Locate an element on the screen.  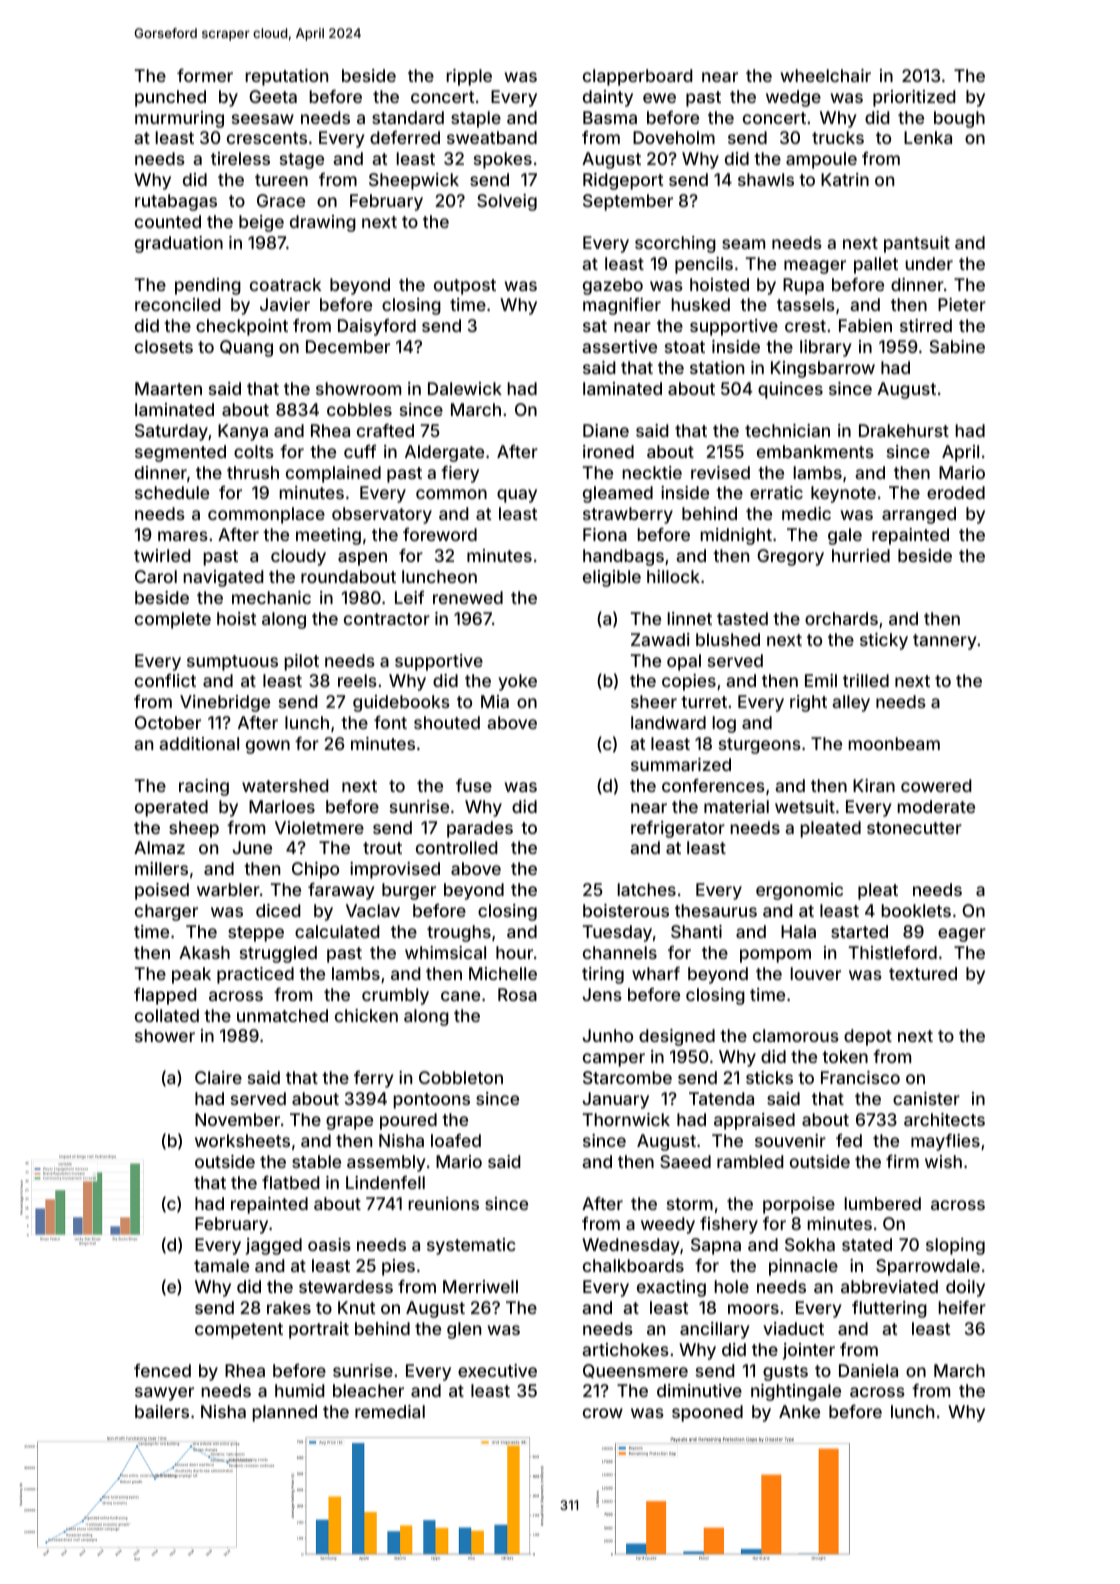
Sabine is located at coordinates (957, 346).
